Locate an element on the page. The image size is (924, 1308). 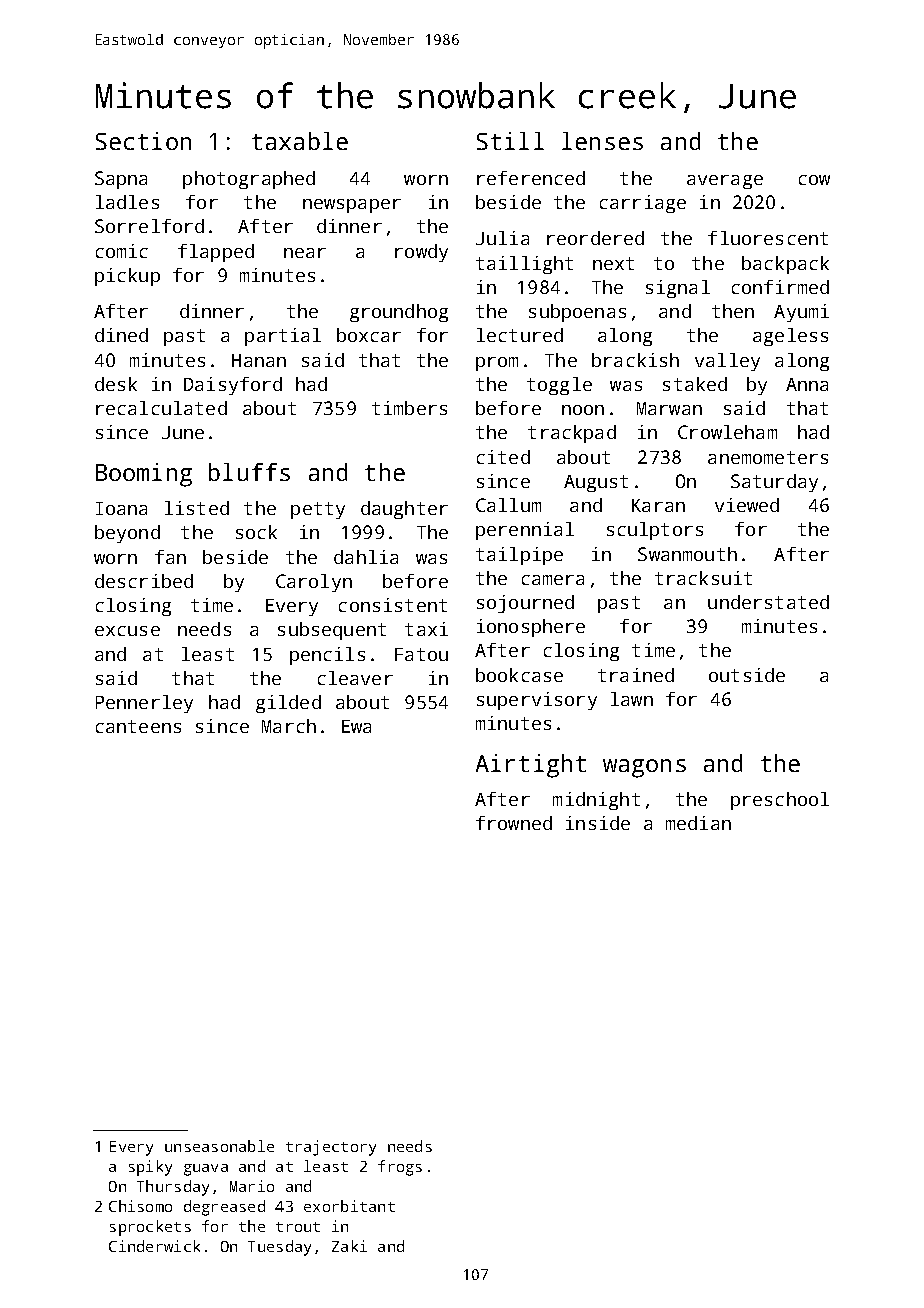
Airtight is located at coordinates (531, 766).
